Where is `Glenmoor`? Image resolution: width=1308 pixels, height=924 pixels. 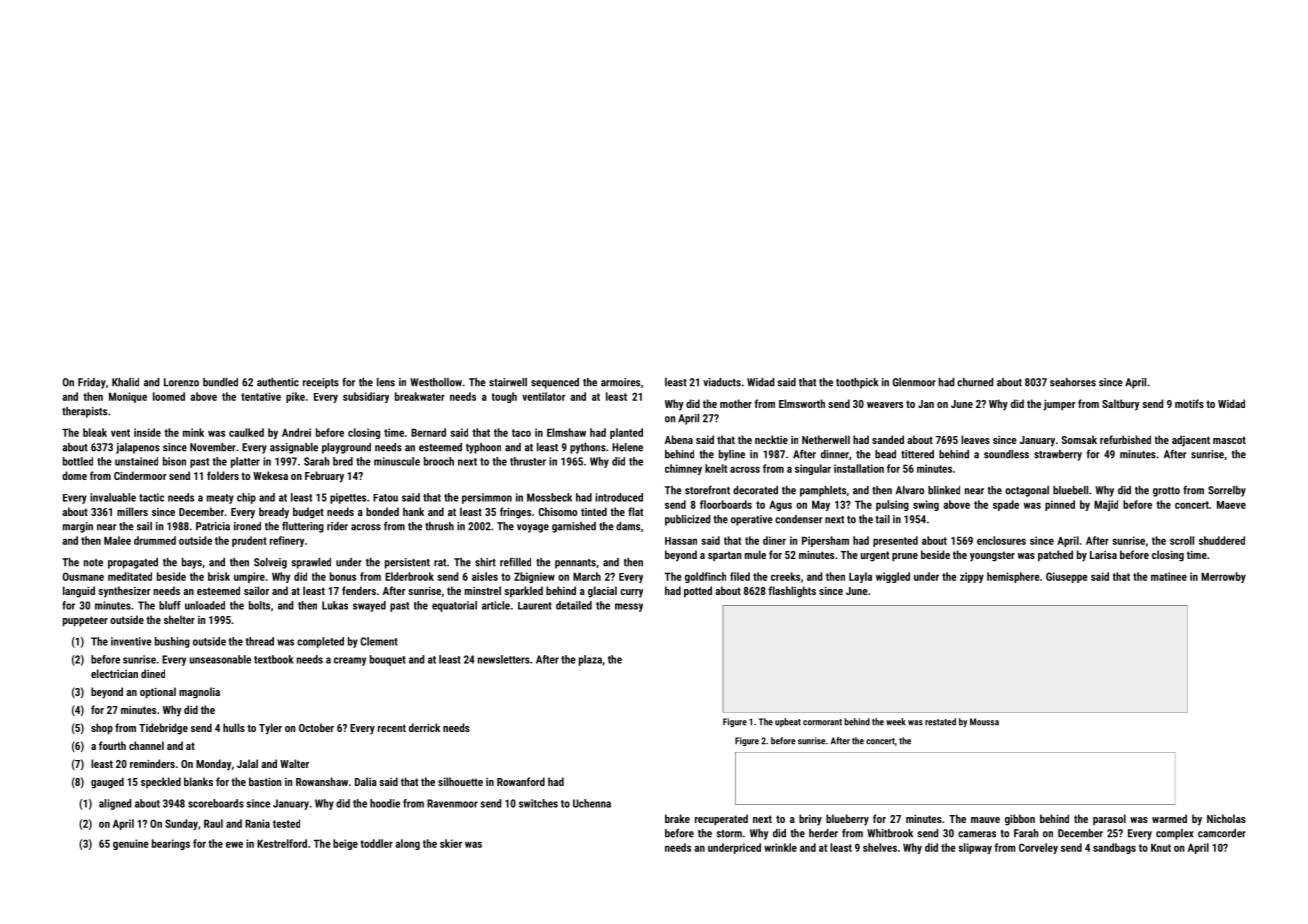
Glenmoor is located at coordinates (914, 382).
